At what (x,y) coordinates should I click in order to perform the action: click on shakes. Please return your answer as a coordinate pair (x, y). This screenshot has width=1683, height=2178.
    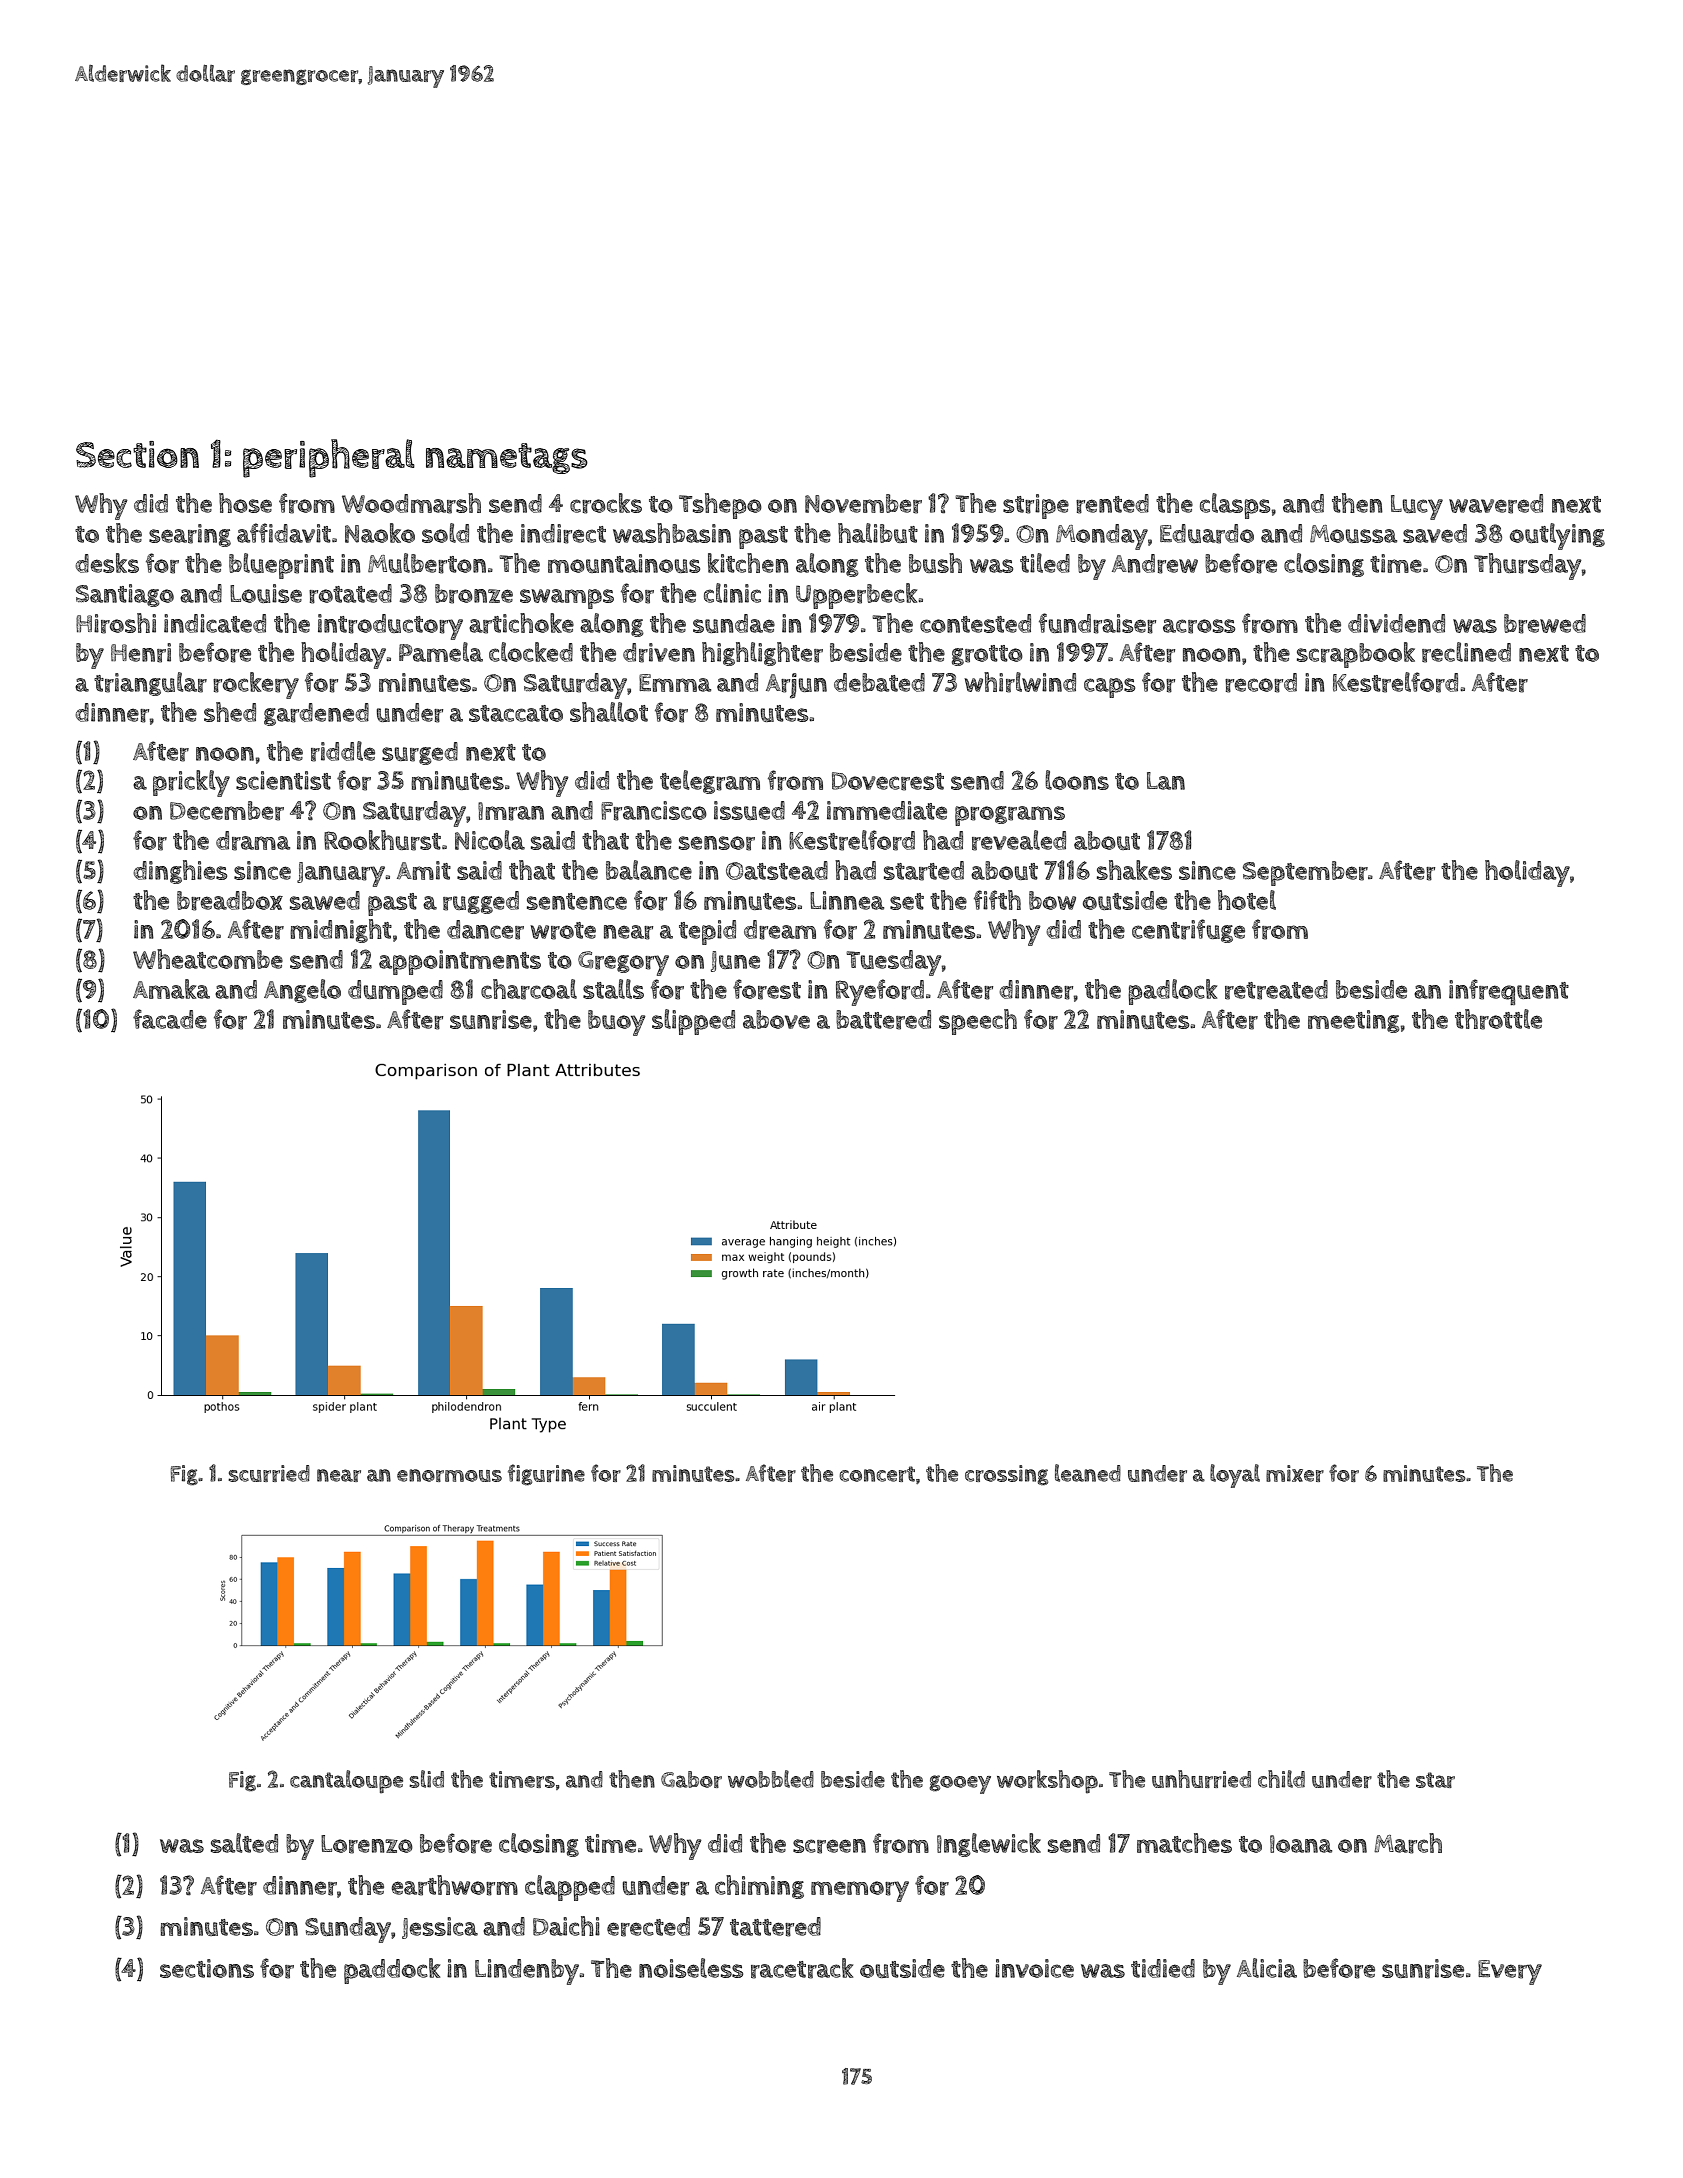
    Looking at the image, I should click on (1134, 870).
